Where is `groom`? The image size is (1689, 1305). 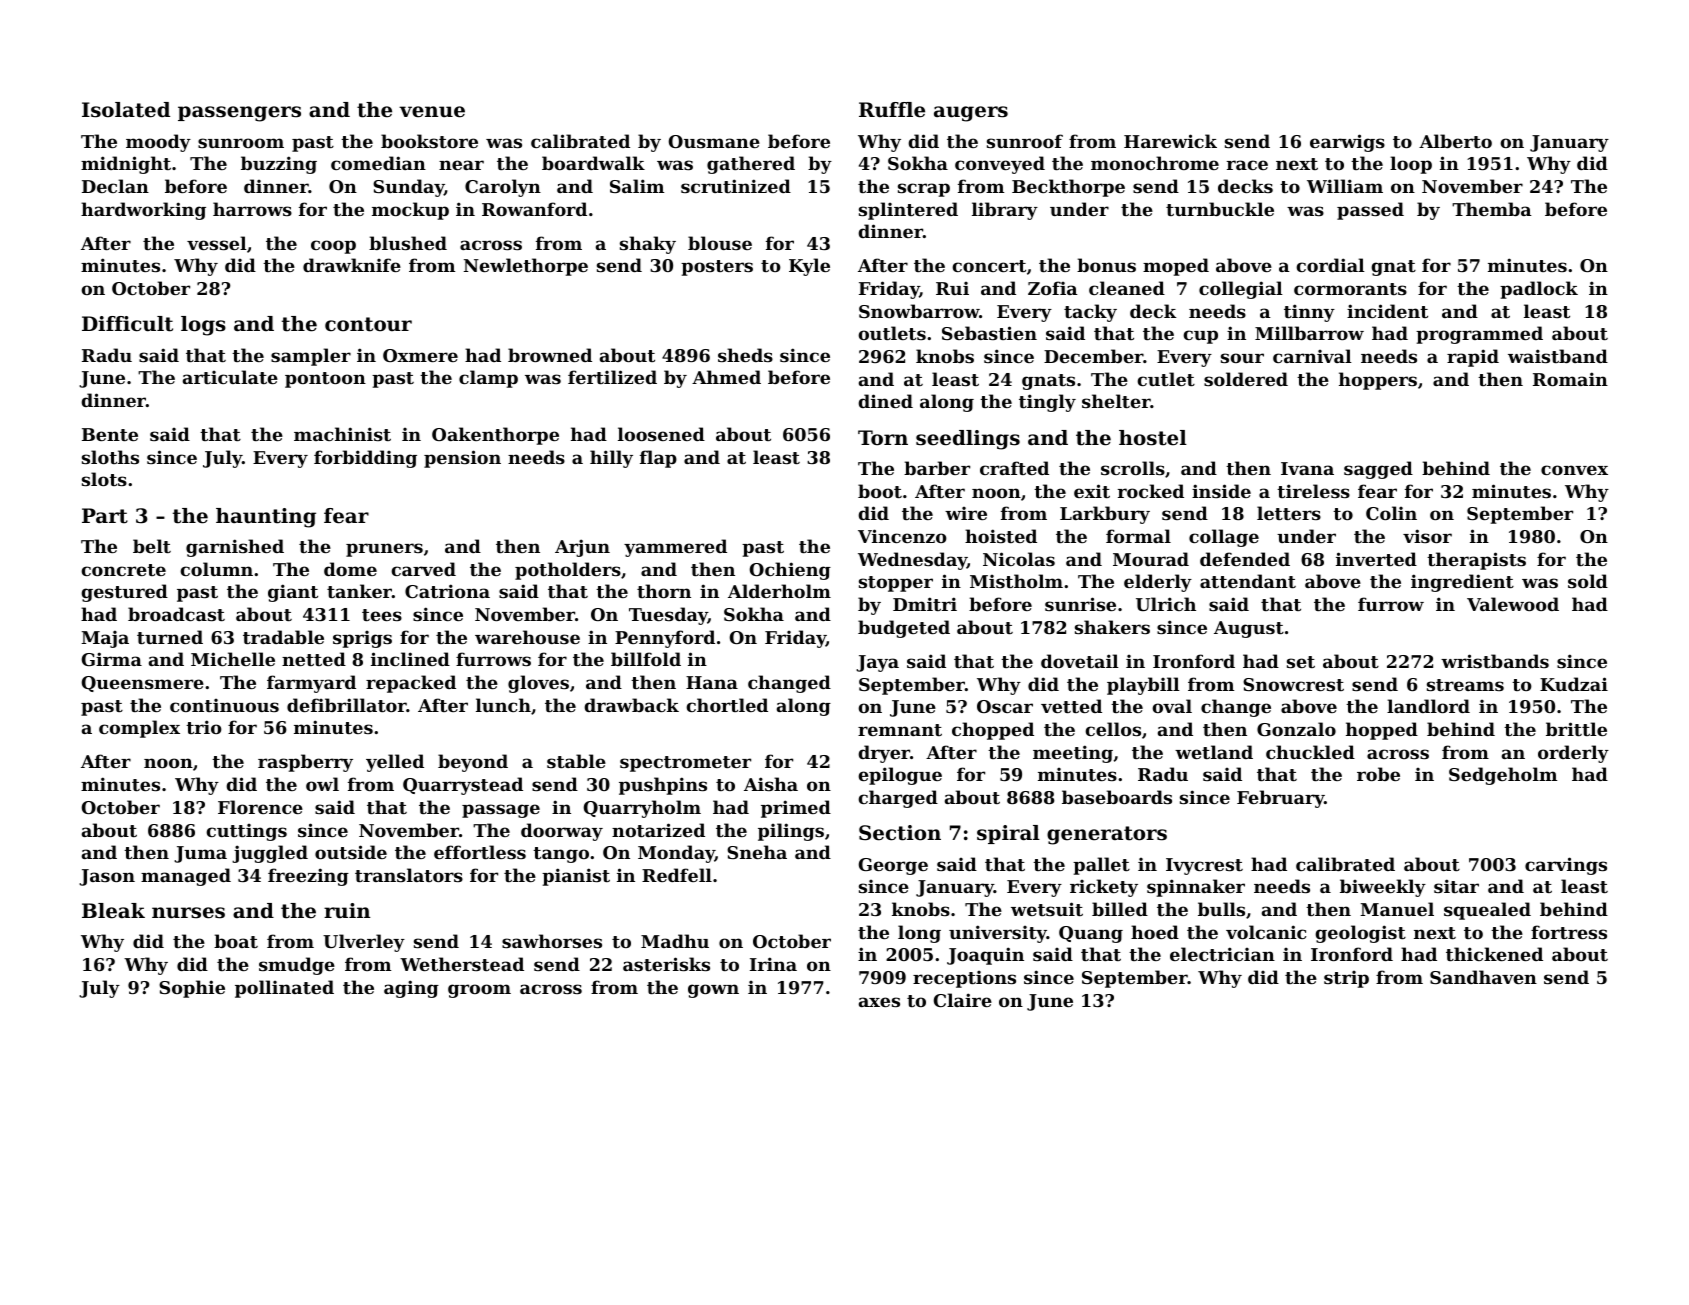
groom is located at coordinates (479, 991).
